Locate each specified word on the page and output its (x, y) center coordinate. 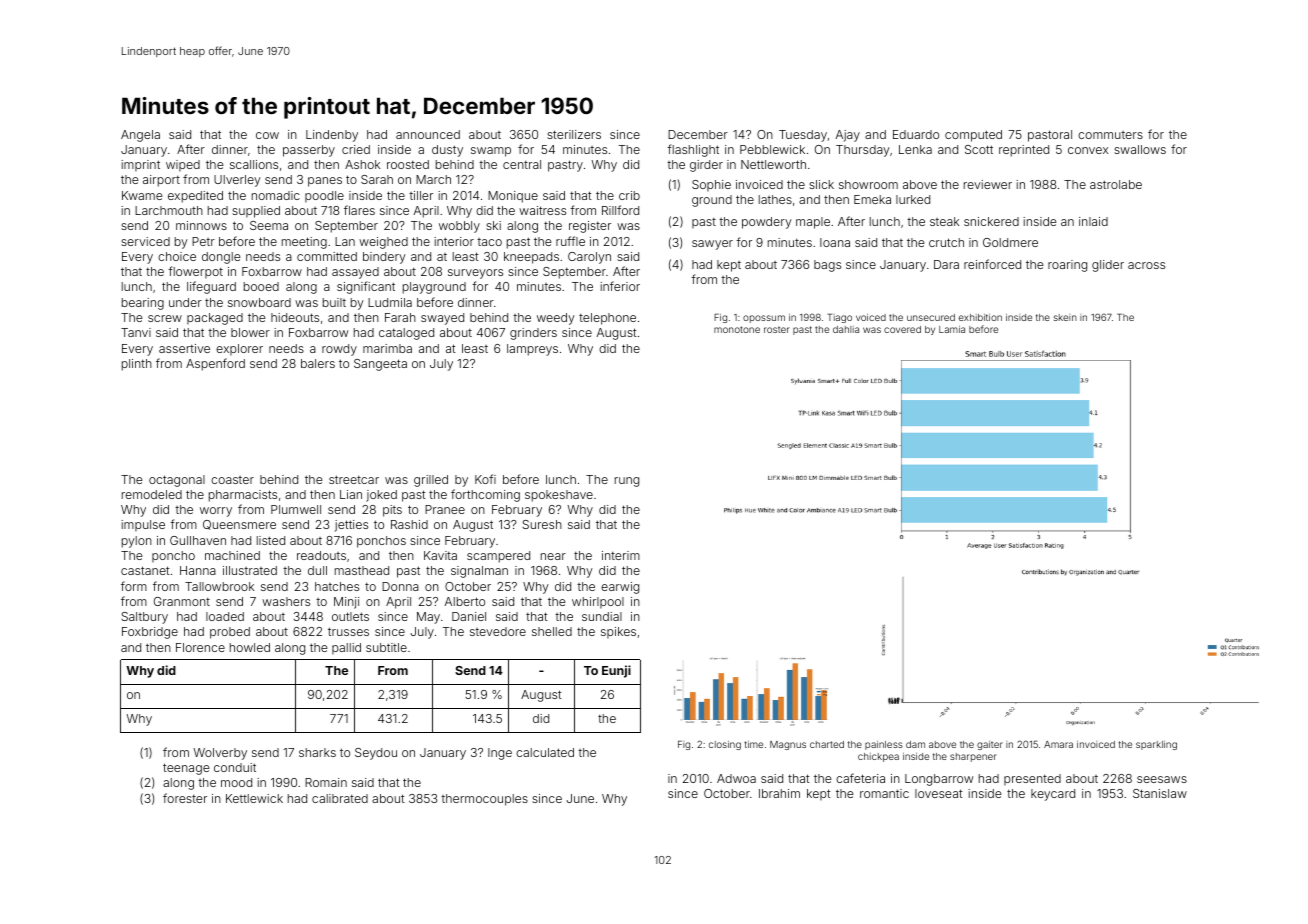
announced (428, 134)
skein (1065, 317)
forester (185, 798)
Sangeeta (380, 365)
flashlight (693, 150)
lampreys (532, 350)
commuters (1110, 135)
